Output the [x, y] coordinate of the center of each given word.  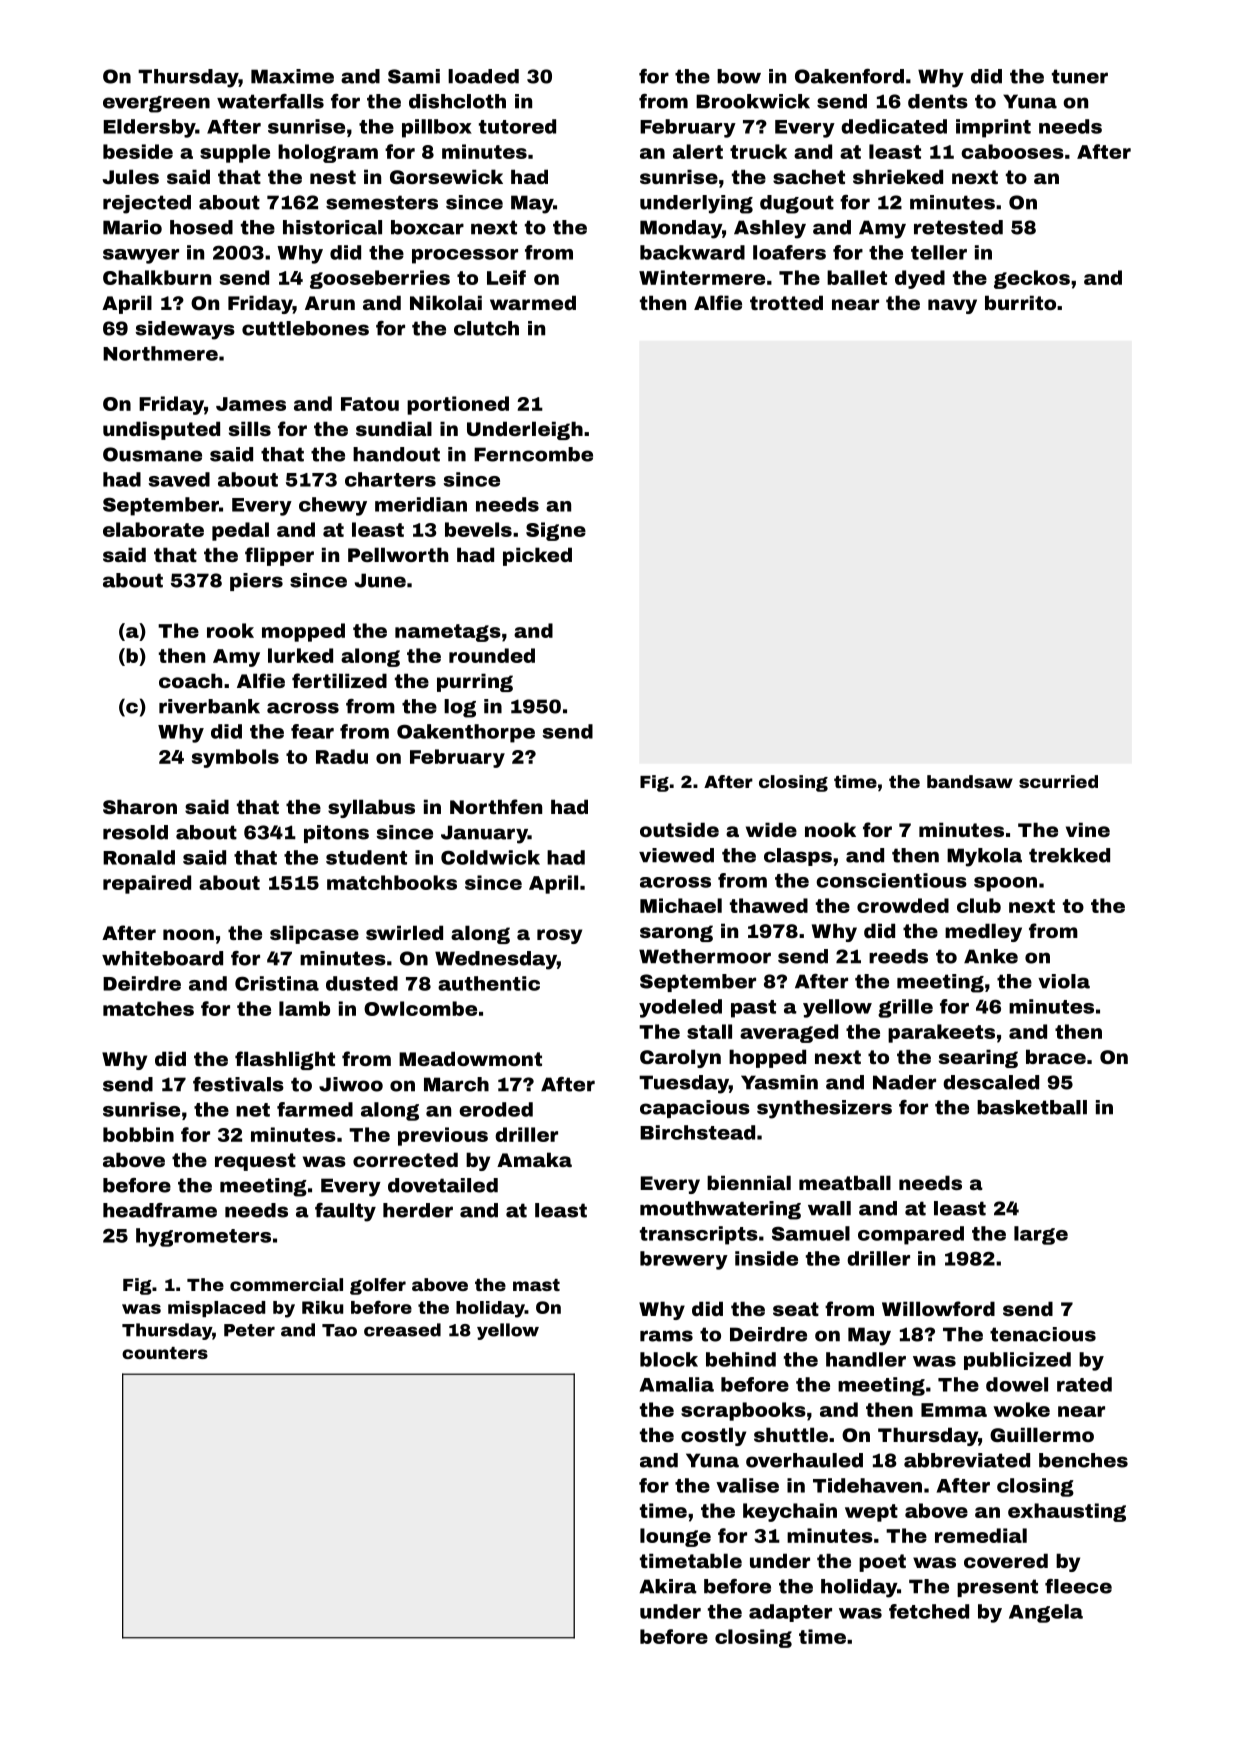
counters [165, 1353]
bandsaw [970, 781]
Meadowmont [470, 1058]
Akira [668, 1586]
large [1041, 1235]
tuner [1080, 76]
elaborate [153, 529]
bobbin [138, 1134]
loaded [483, 76]
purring [475, 682]
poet [882, 1563]
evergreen [156, 104]
